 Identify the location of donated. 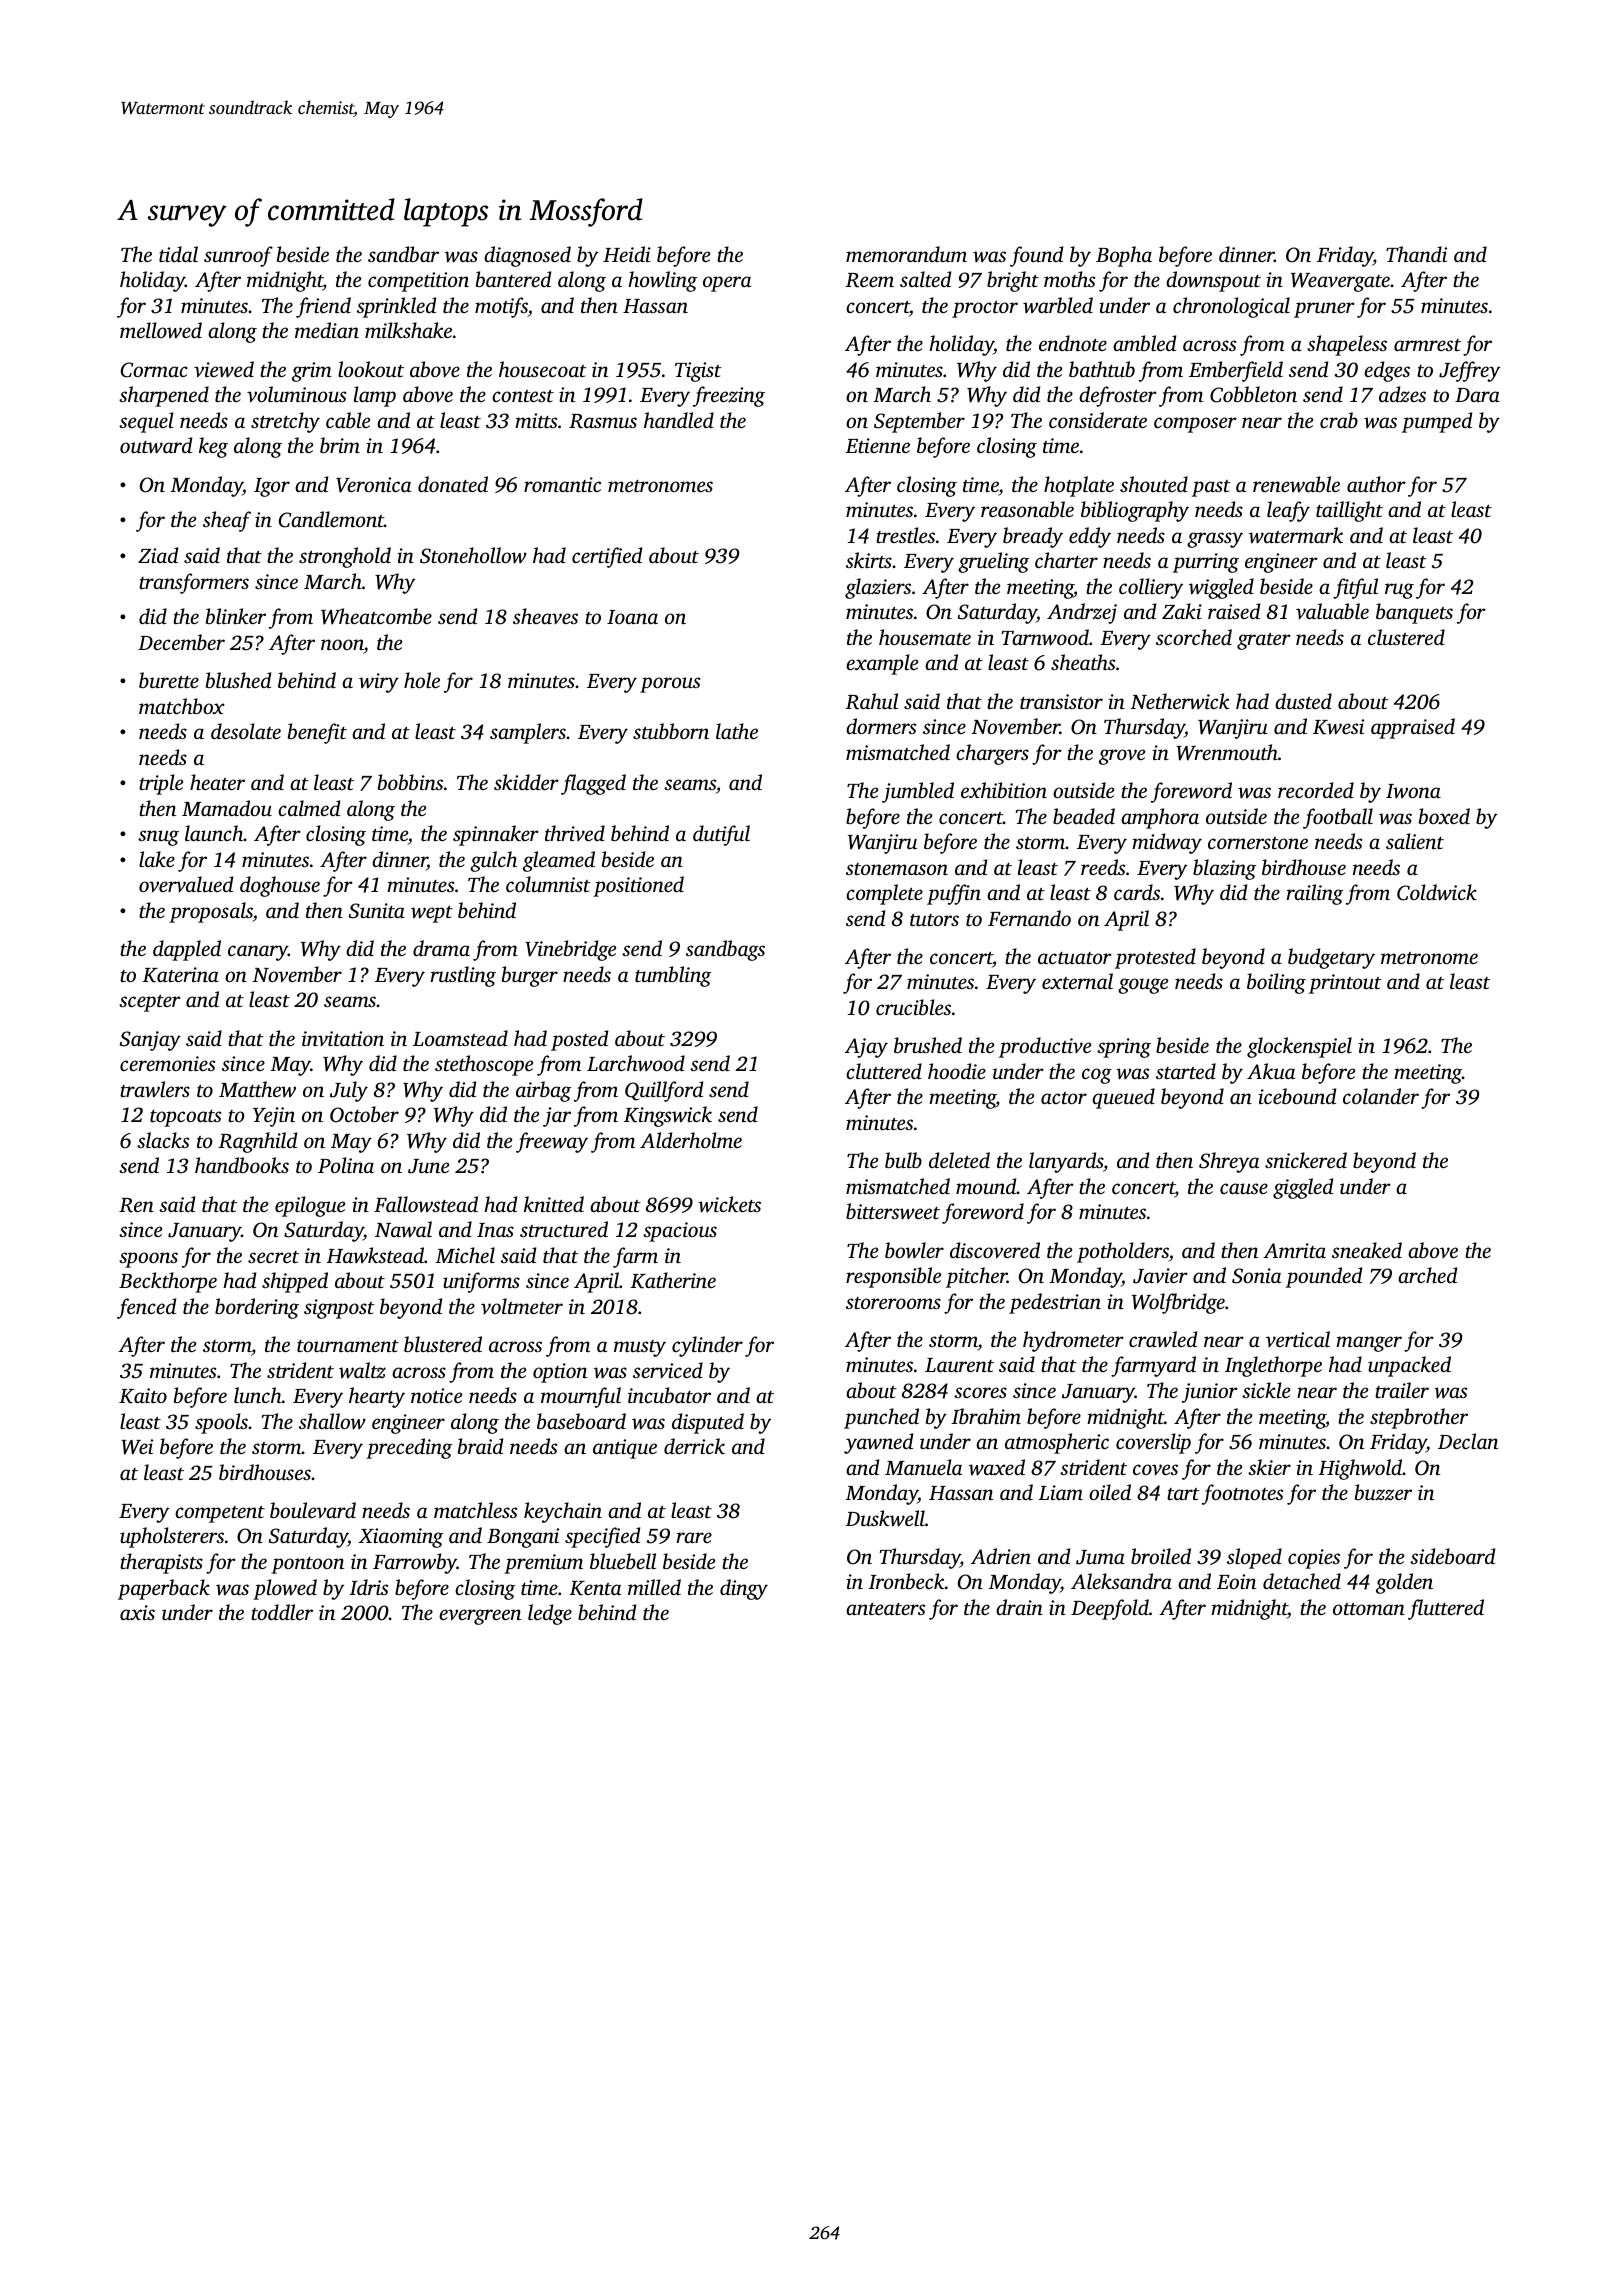
(453, 484).
